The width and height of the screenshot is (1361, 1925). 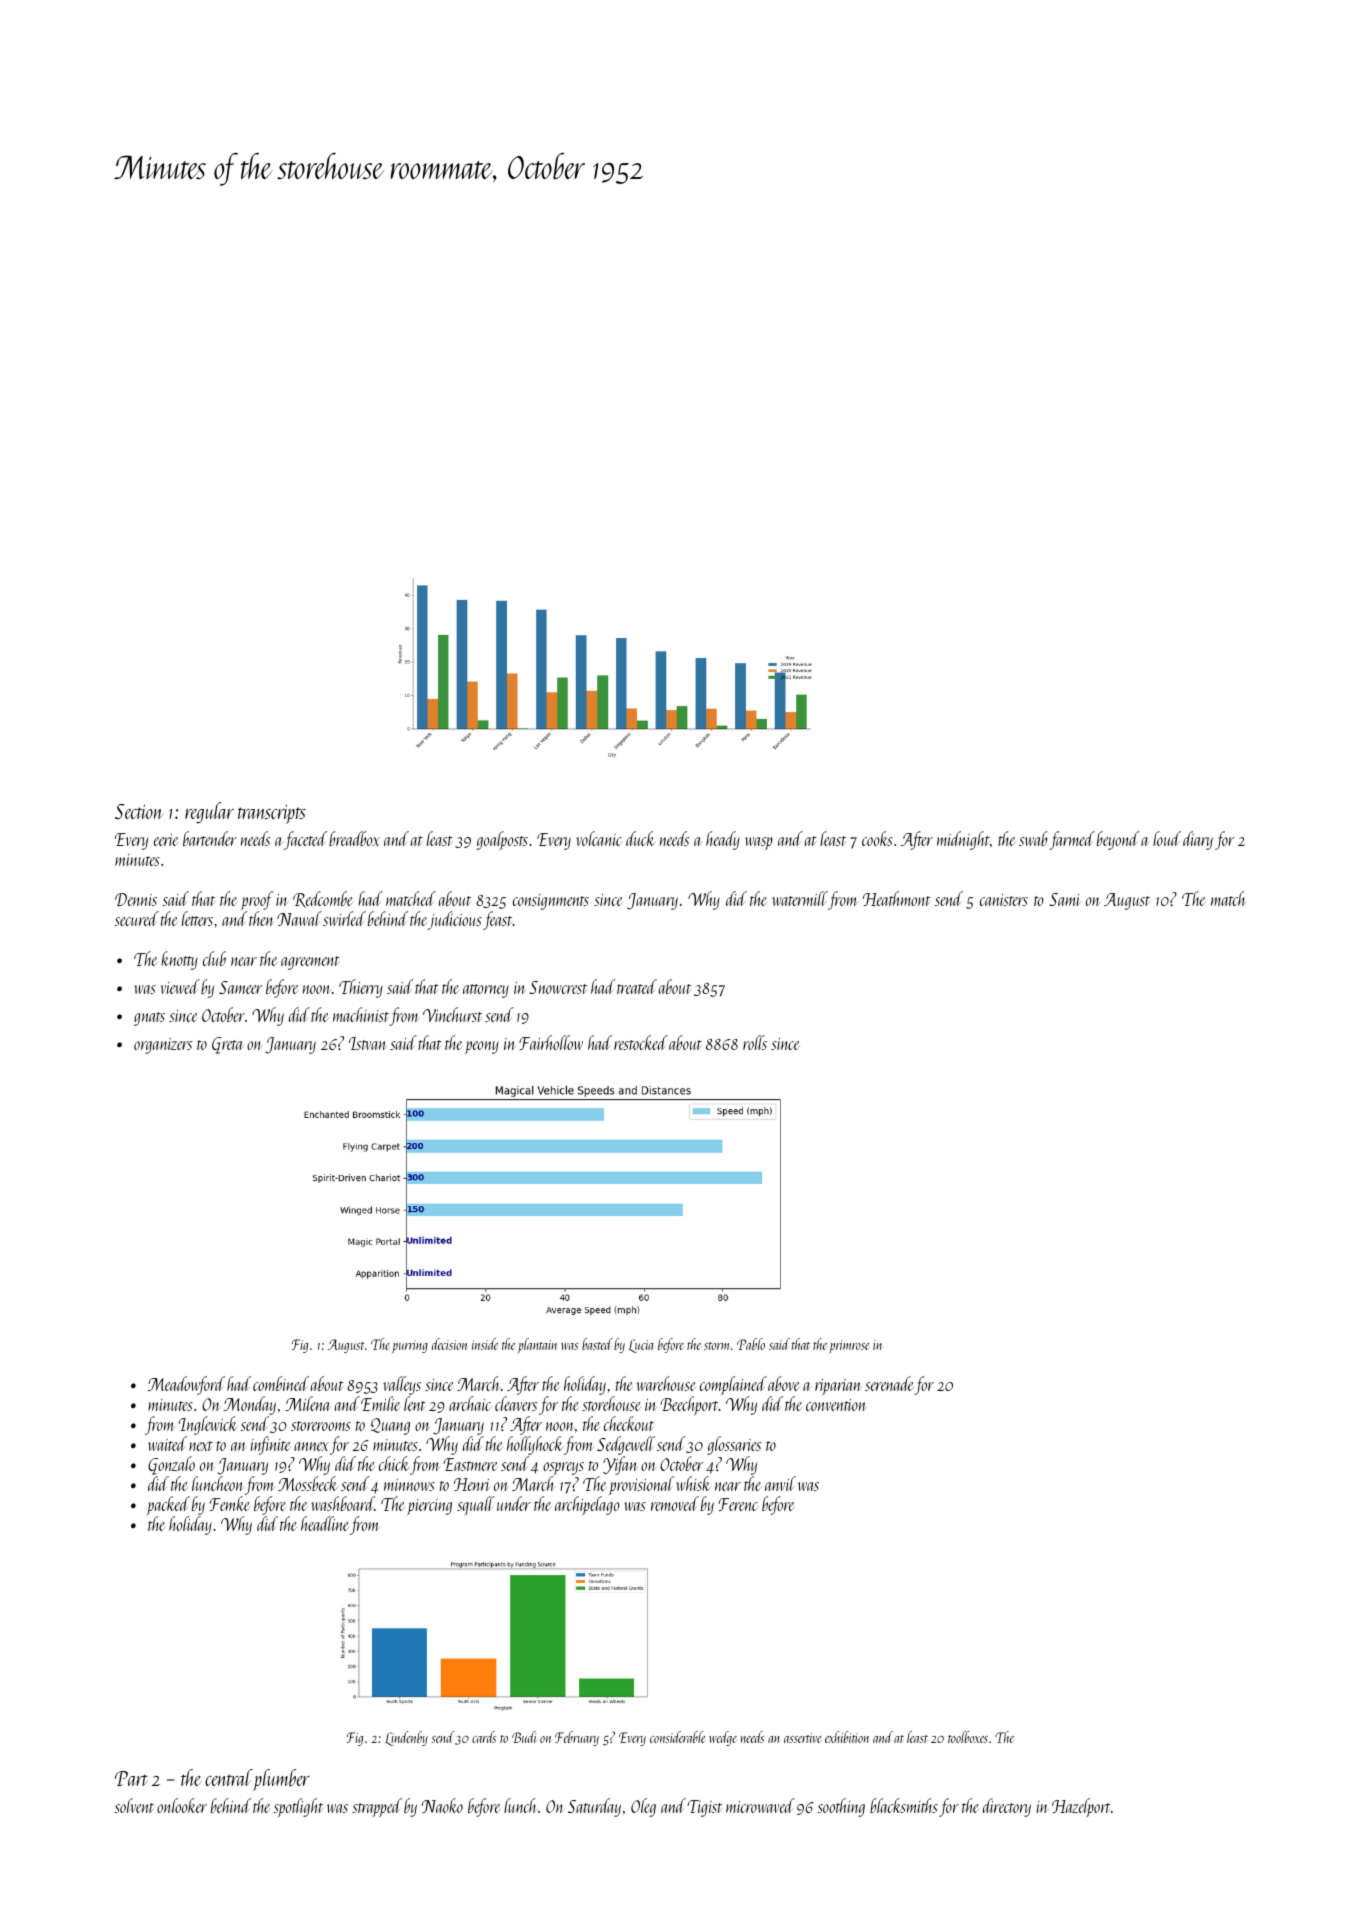 What do you see at coordinates (186, 1385) in the screenshot?
I see `Meadowford` at bounding box center [186, 1385].
